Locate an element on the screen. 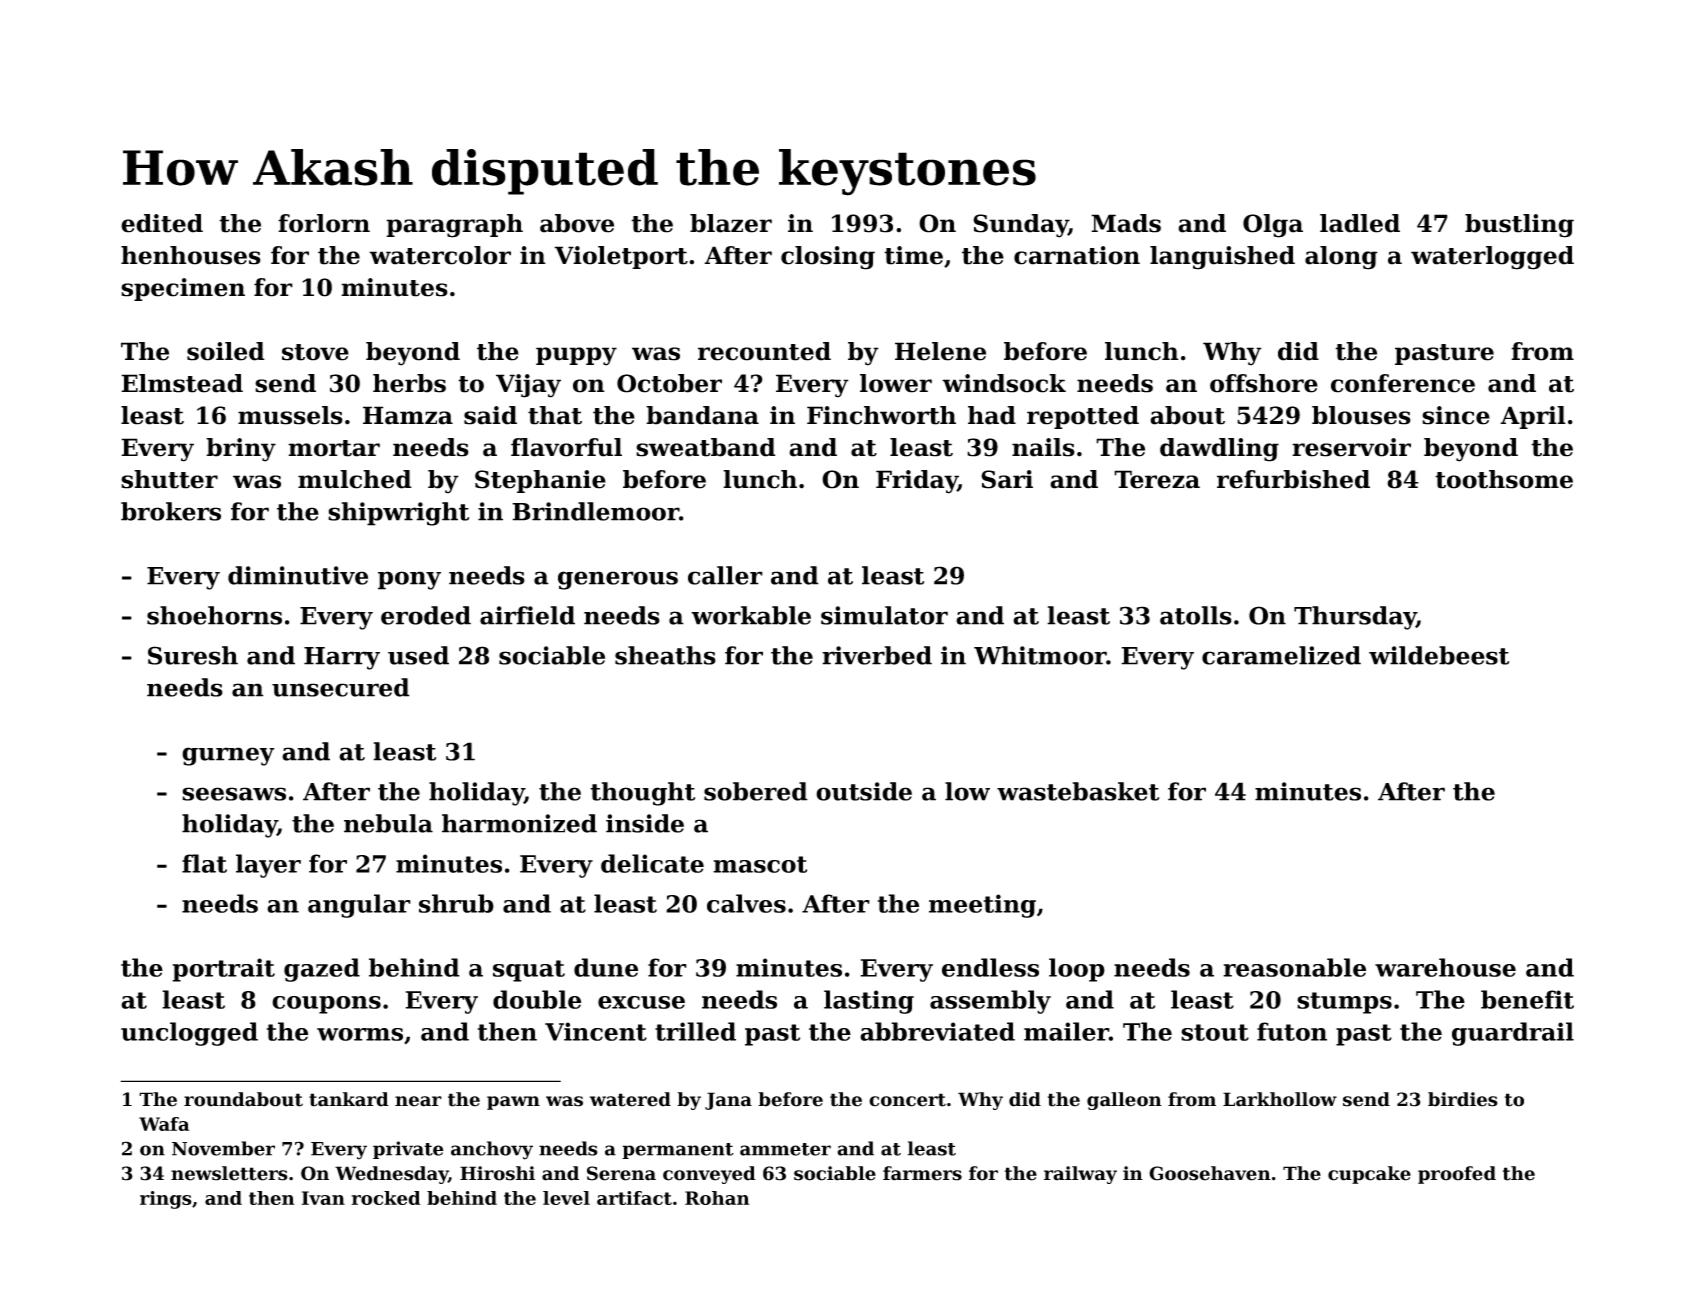  Finchworth is located at coordinates (881, 415).
